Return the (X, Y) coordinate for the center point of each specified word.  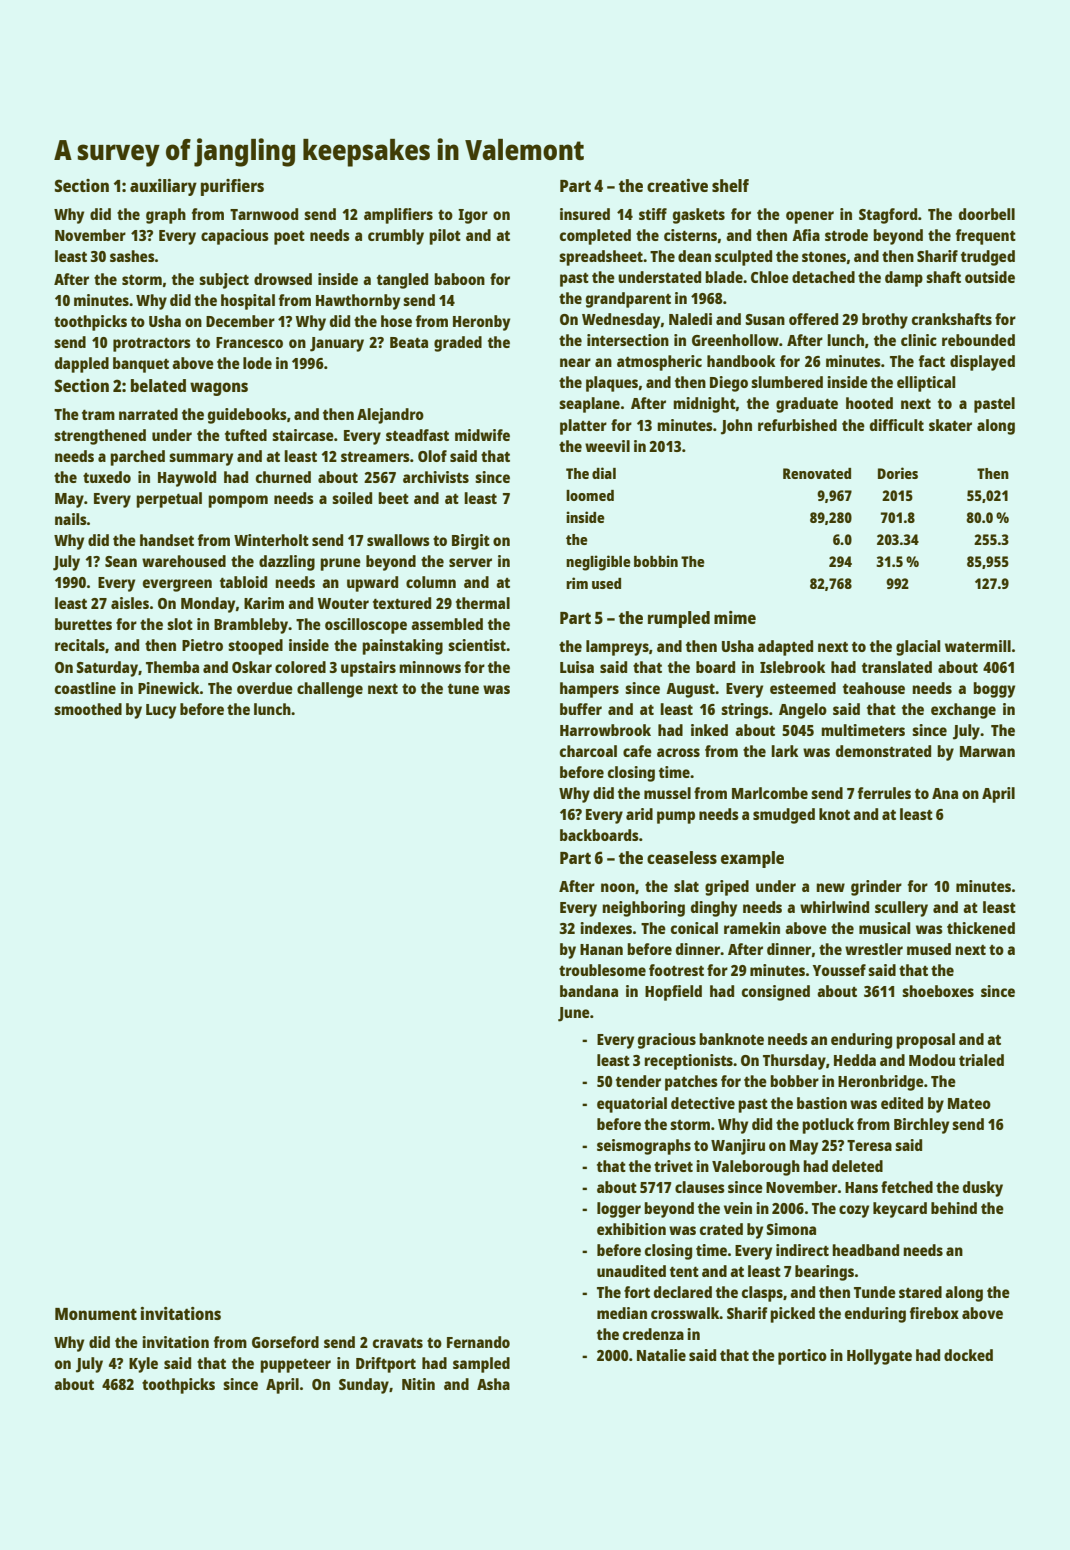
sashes (132, 256)
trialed (981, 1060)
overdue (265, 688)
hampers (589, 690)
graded (458, 344)
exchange (963, 711)
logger (619, 1210)
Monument (96, 1314)
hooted (869, 403)
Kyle (143, 1365)
